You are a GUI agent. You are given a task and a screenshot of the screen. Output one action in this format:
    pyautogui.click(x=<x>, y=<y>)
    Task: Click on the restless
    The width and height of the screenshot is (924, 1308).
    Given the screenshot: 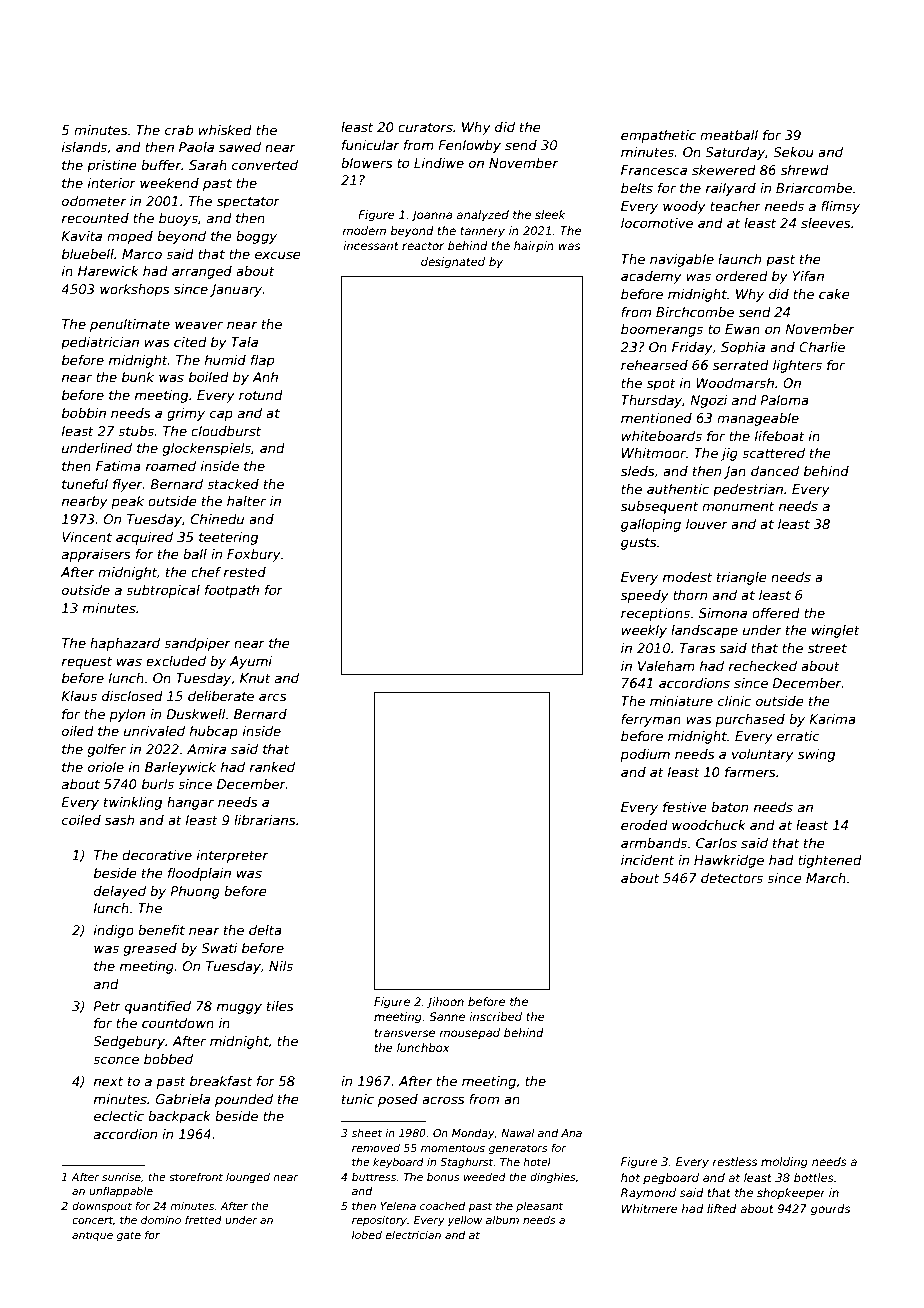 What is the action you would take?
    pyautogui.click(x=734, y=1161)
